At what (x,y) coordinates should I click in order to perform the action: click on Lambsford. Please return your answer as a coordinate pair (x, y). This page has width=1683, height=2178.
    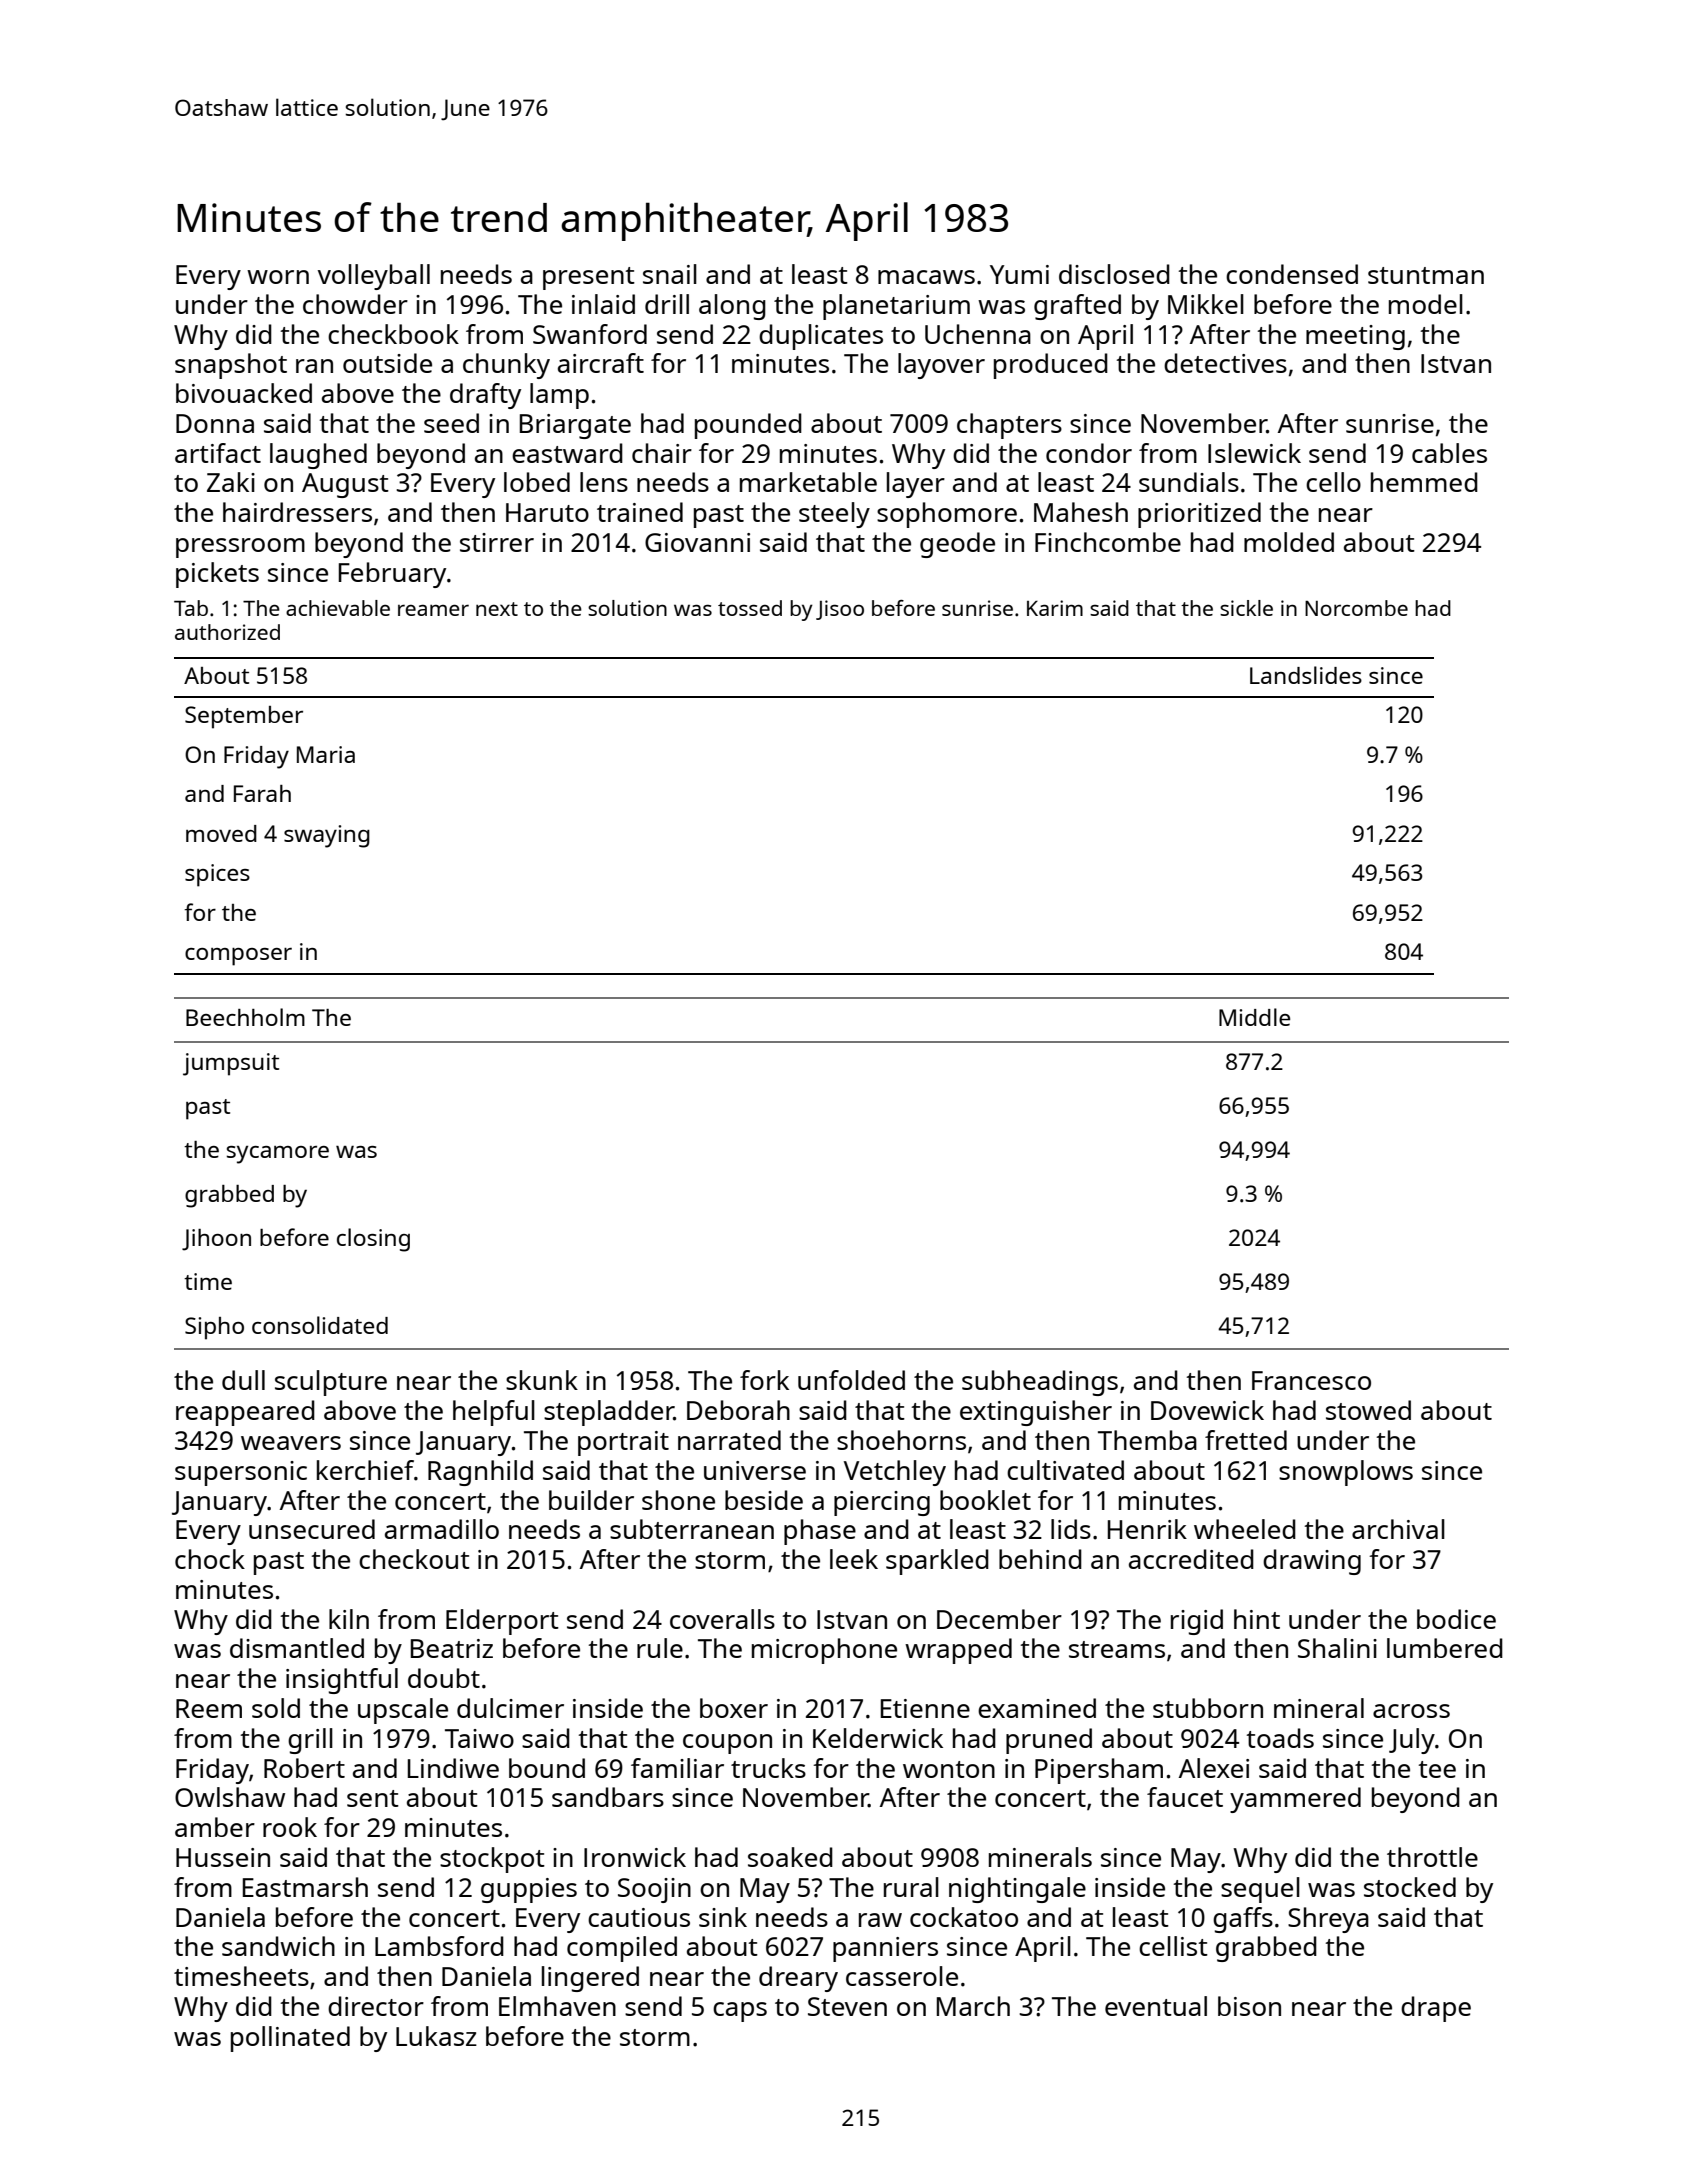
    Looking at the image, I should click on (439, 1946).
